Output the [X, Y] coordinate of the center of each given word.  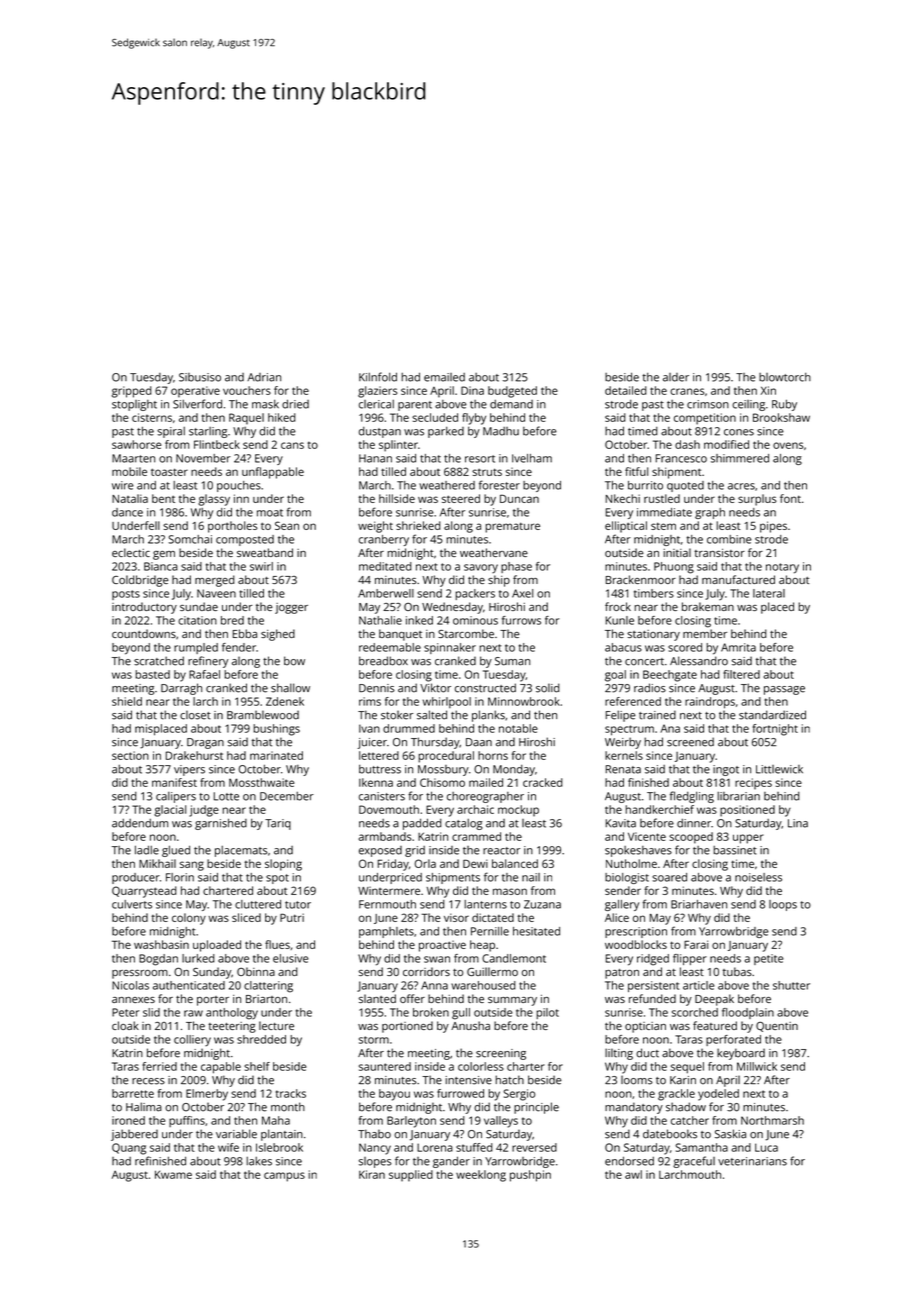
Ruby [784, 405]
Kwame [173, 1174]
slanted [377, 998]
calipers [176, 797]
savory [481, 568]
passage [784, 690]
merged [215, 581]
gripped [132, 392]
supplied [411, 1176]
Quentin [777, 1026]
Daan [479, 742]
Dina [472, 390]
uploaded [217, 946]
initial [677, 552]
